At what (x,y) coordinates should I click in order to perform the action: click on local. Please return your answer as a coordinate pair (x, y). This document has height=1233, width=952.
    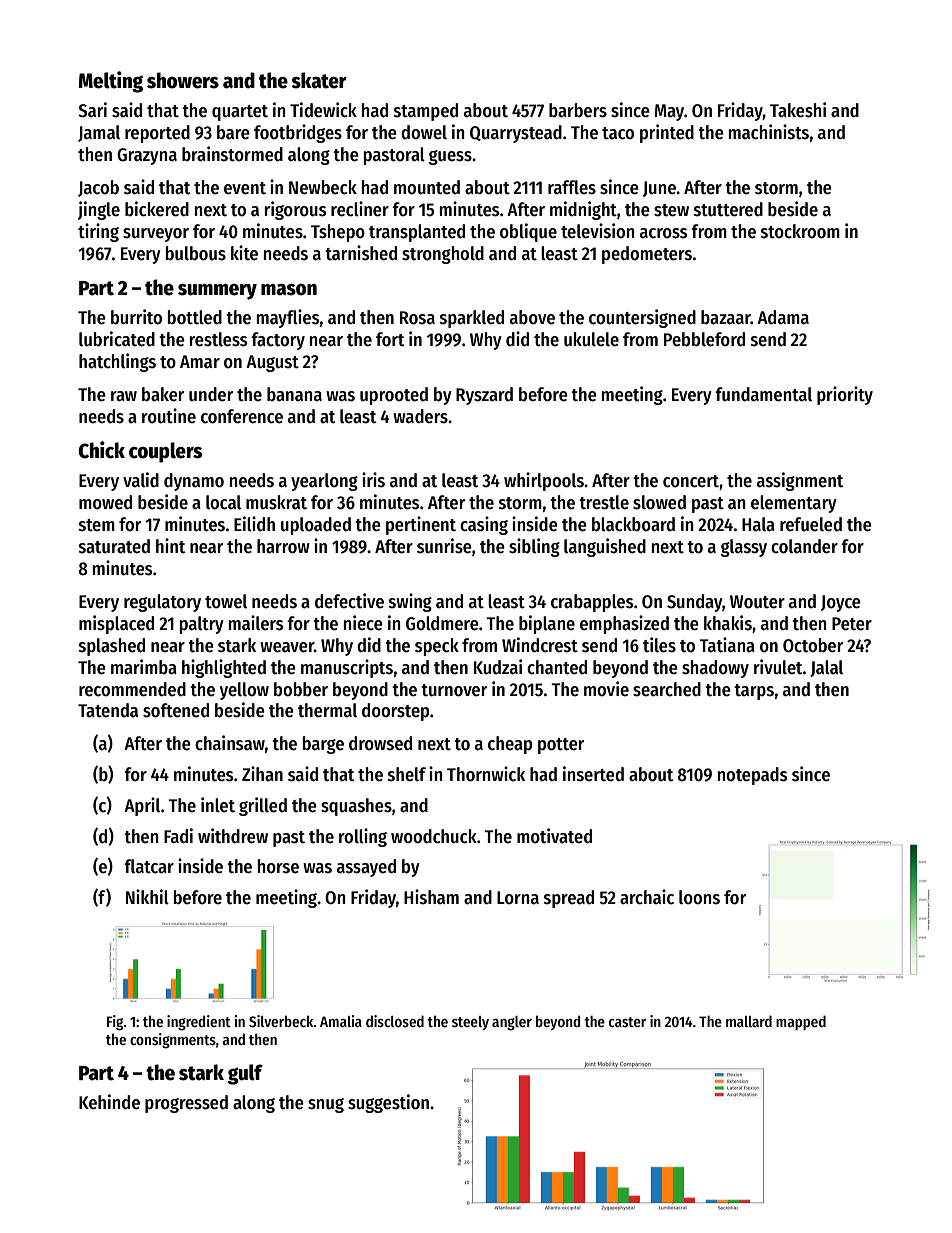
    Looking at the image, I should click on (223, 502).
